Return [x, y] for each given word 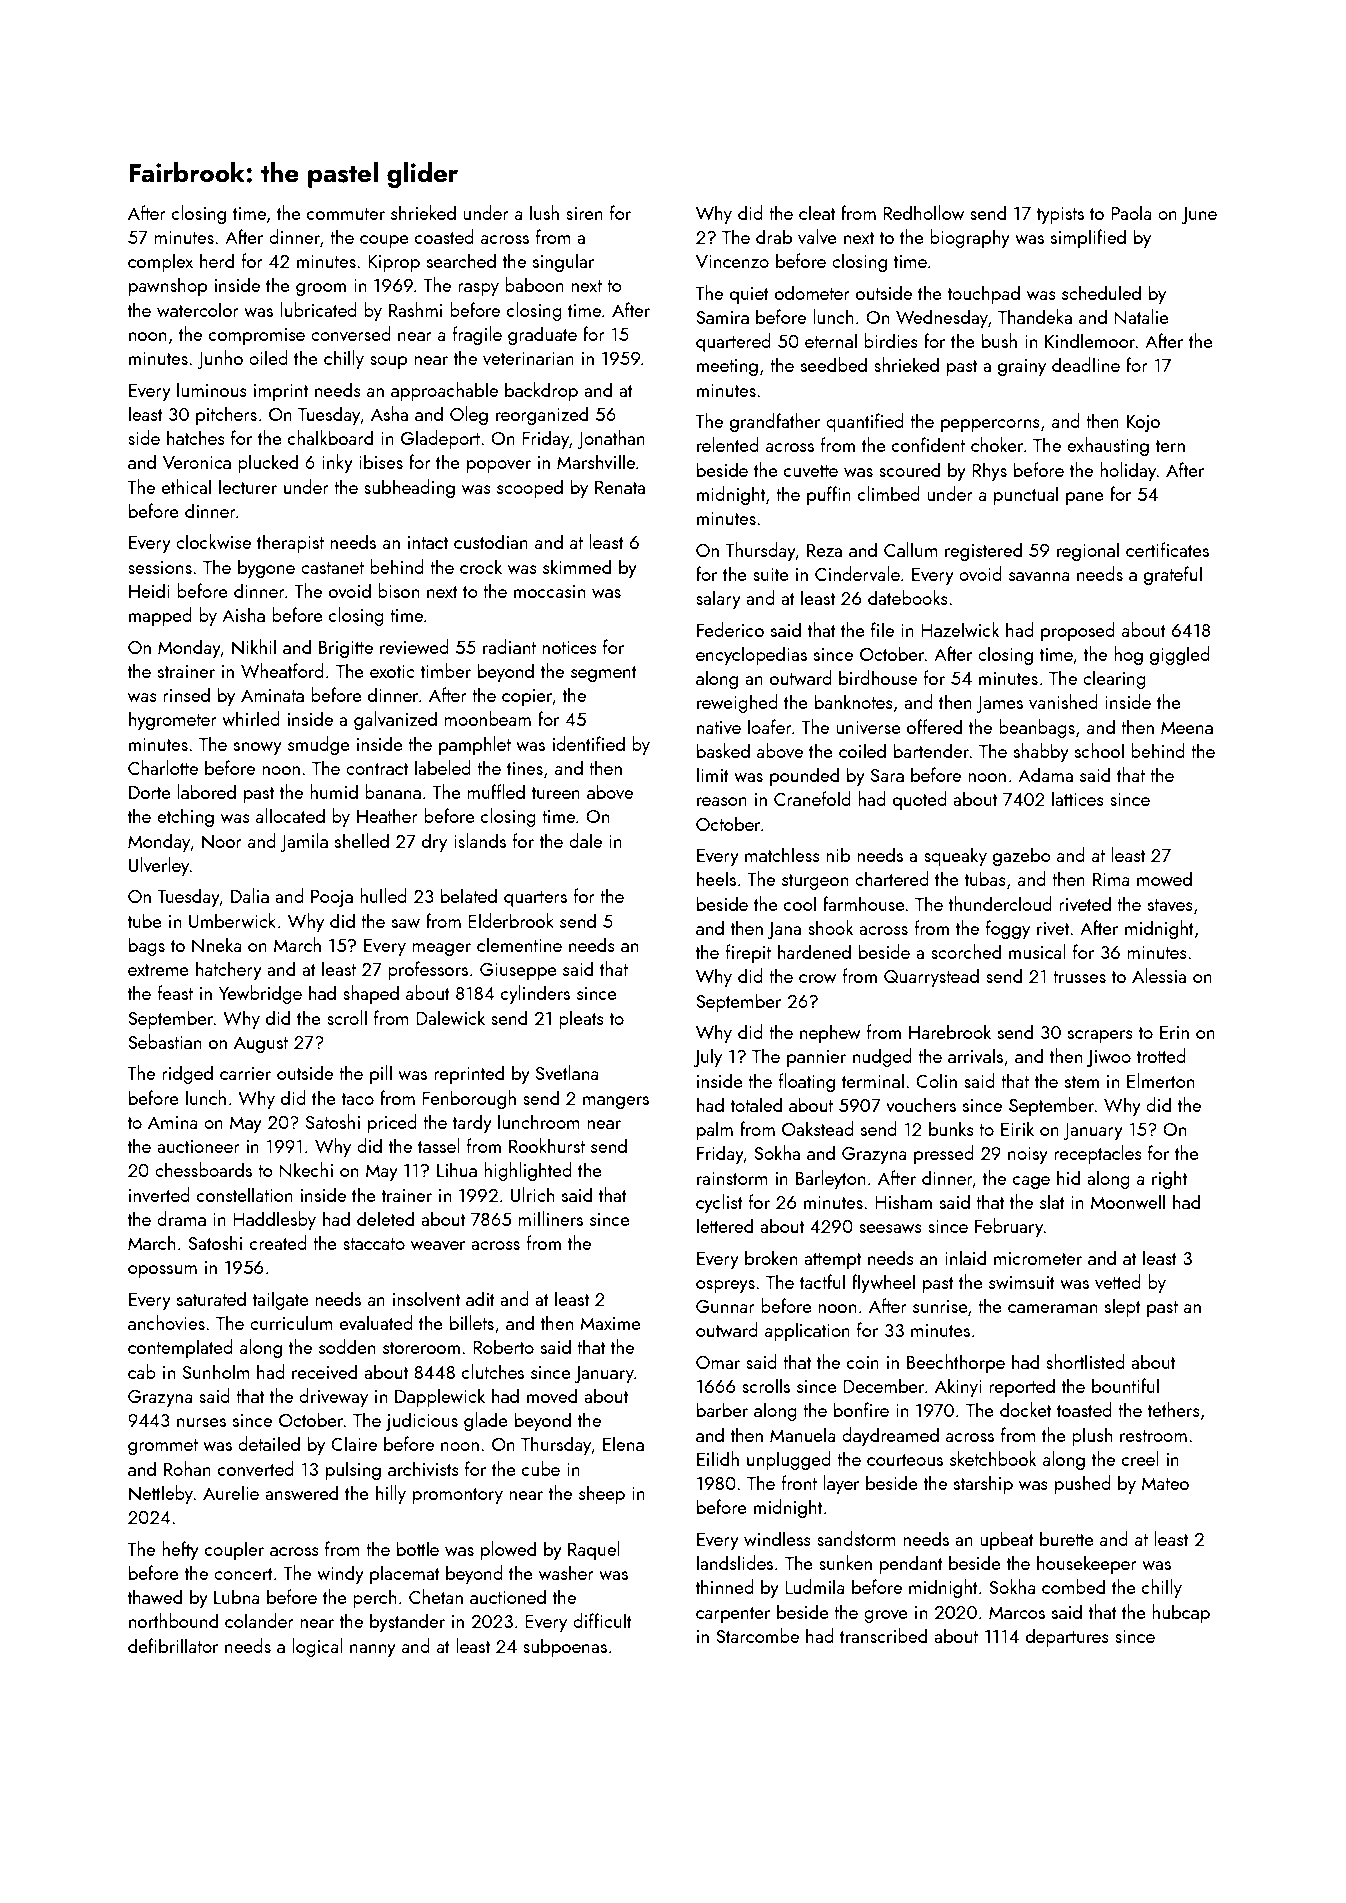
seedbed [834, 364]
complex [160, 262]
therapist [290, 543]
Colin [936, 1080]
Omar [718, 1362]
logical [317, 1647]
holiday [1128, 471]
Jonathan [611, 439]
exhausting [1108, 446]
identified [589, 743]
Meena [1187, 727]
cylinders [535, 994]
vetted [1118, 1281]
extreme [158, 970]
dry [434, 842]
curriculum [291, 1322]
